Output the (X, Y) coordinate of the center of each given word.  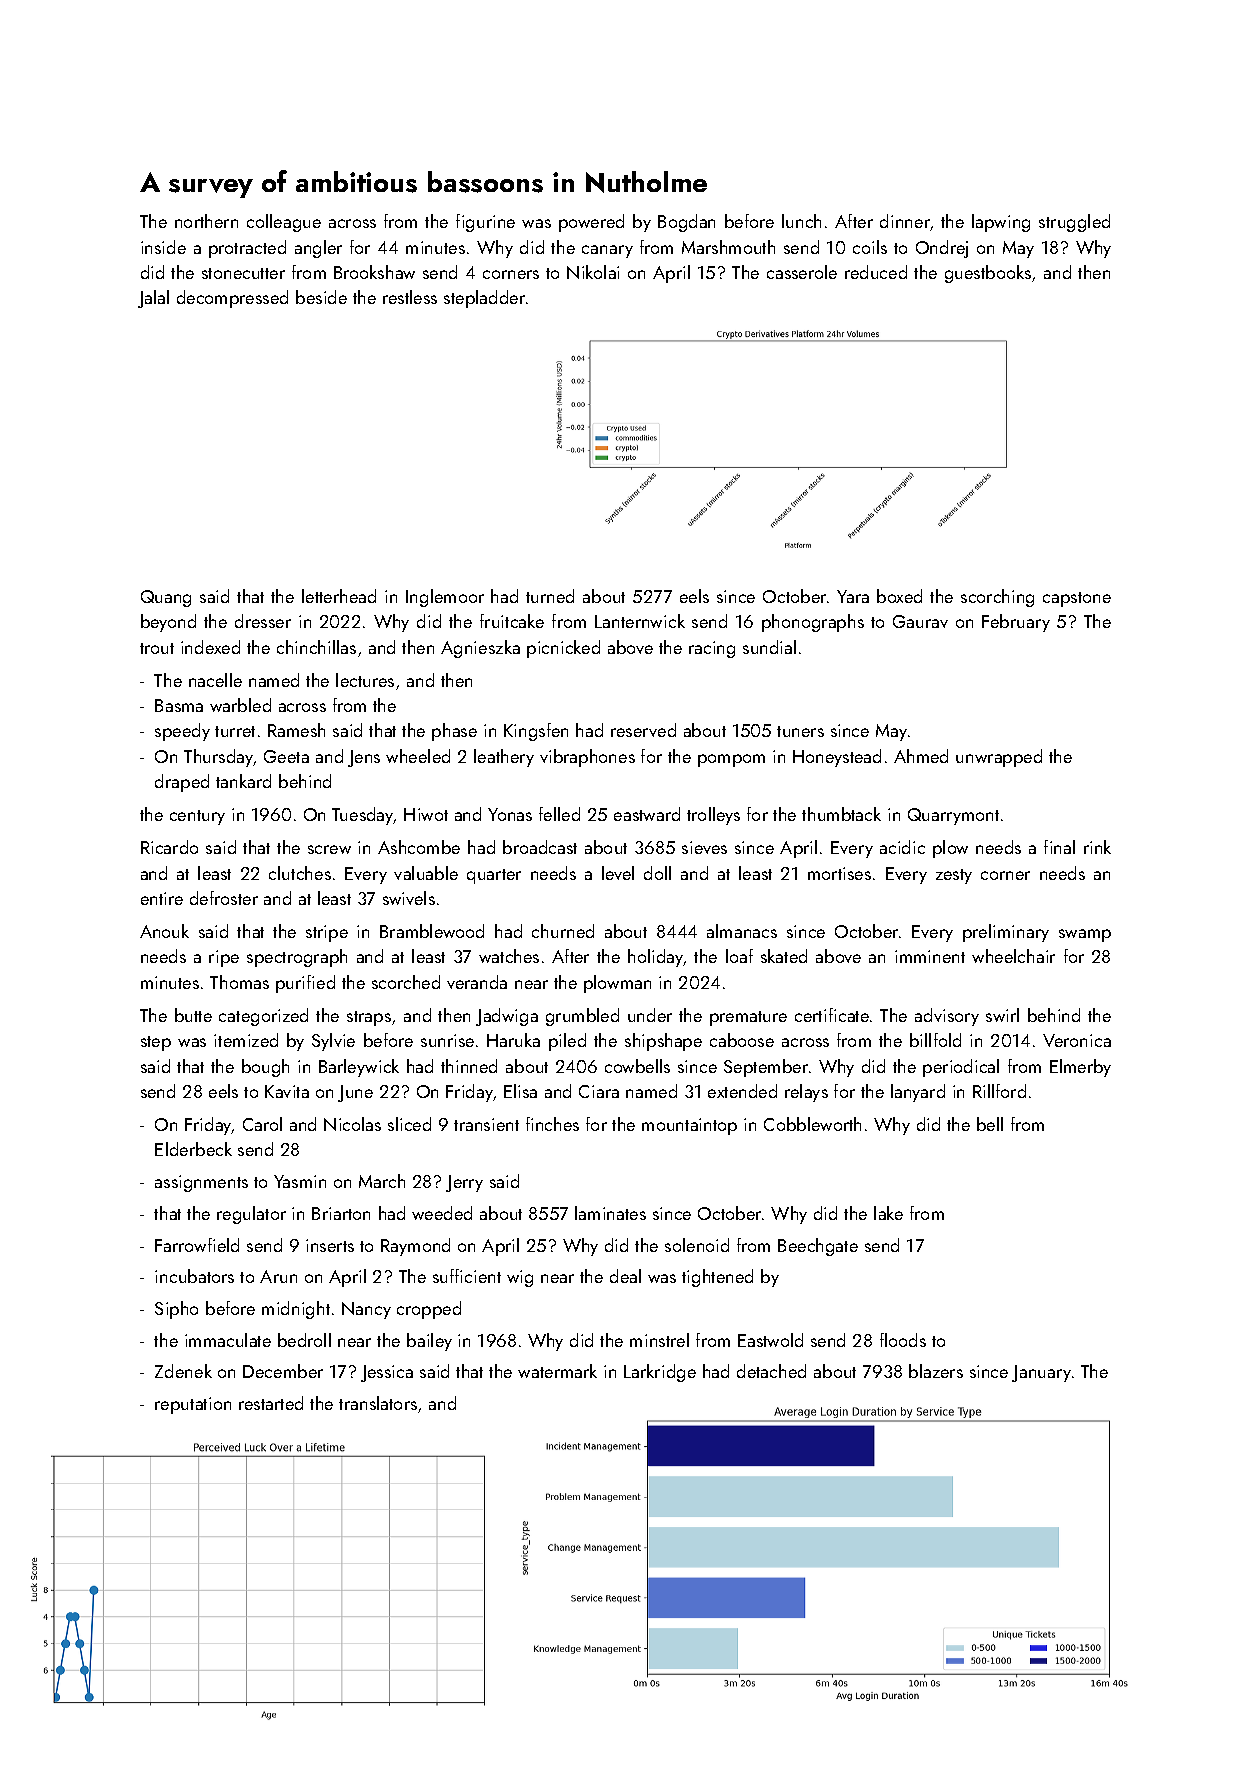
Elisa (520, 1091)
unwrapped (999, 758)
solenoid (697, 1245)
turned (550, 596)
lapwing (1001, 223)
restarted (271, 1403)
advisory (947, 1017)
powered (591, 223)
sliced (409, 1124)
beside (321, 297)
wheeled (418, 756)
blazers (936, 1371)
